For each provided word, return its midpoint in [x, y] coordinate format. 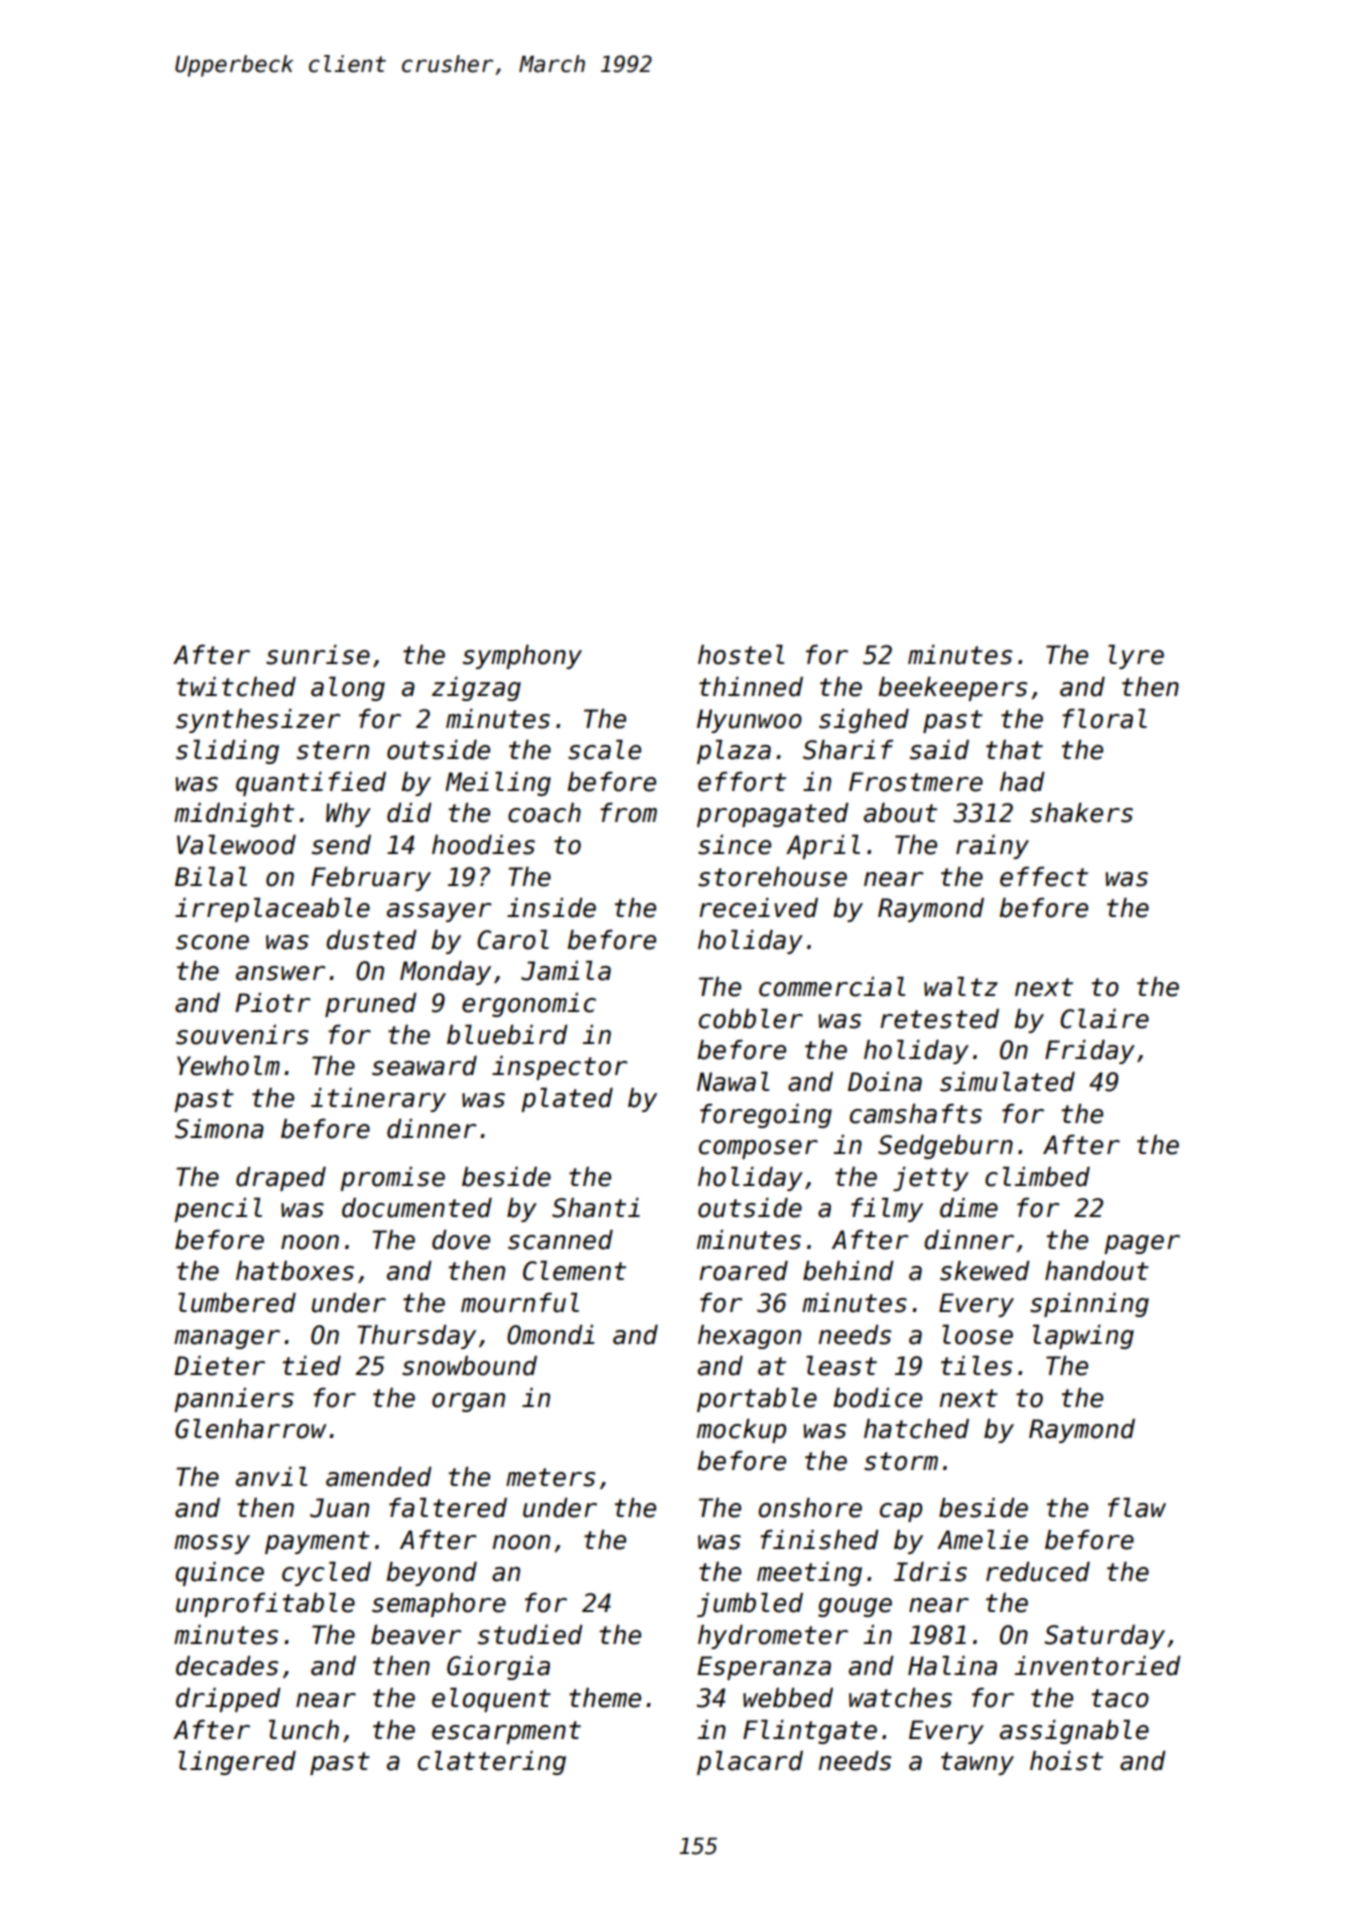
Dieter [219, 1366]
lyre [1136, 657]
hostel [741, 655]
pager [1142, 1244]
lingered [237, 1763]
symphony [522, 657]
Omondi [551, 1335]
